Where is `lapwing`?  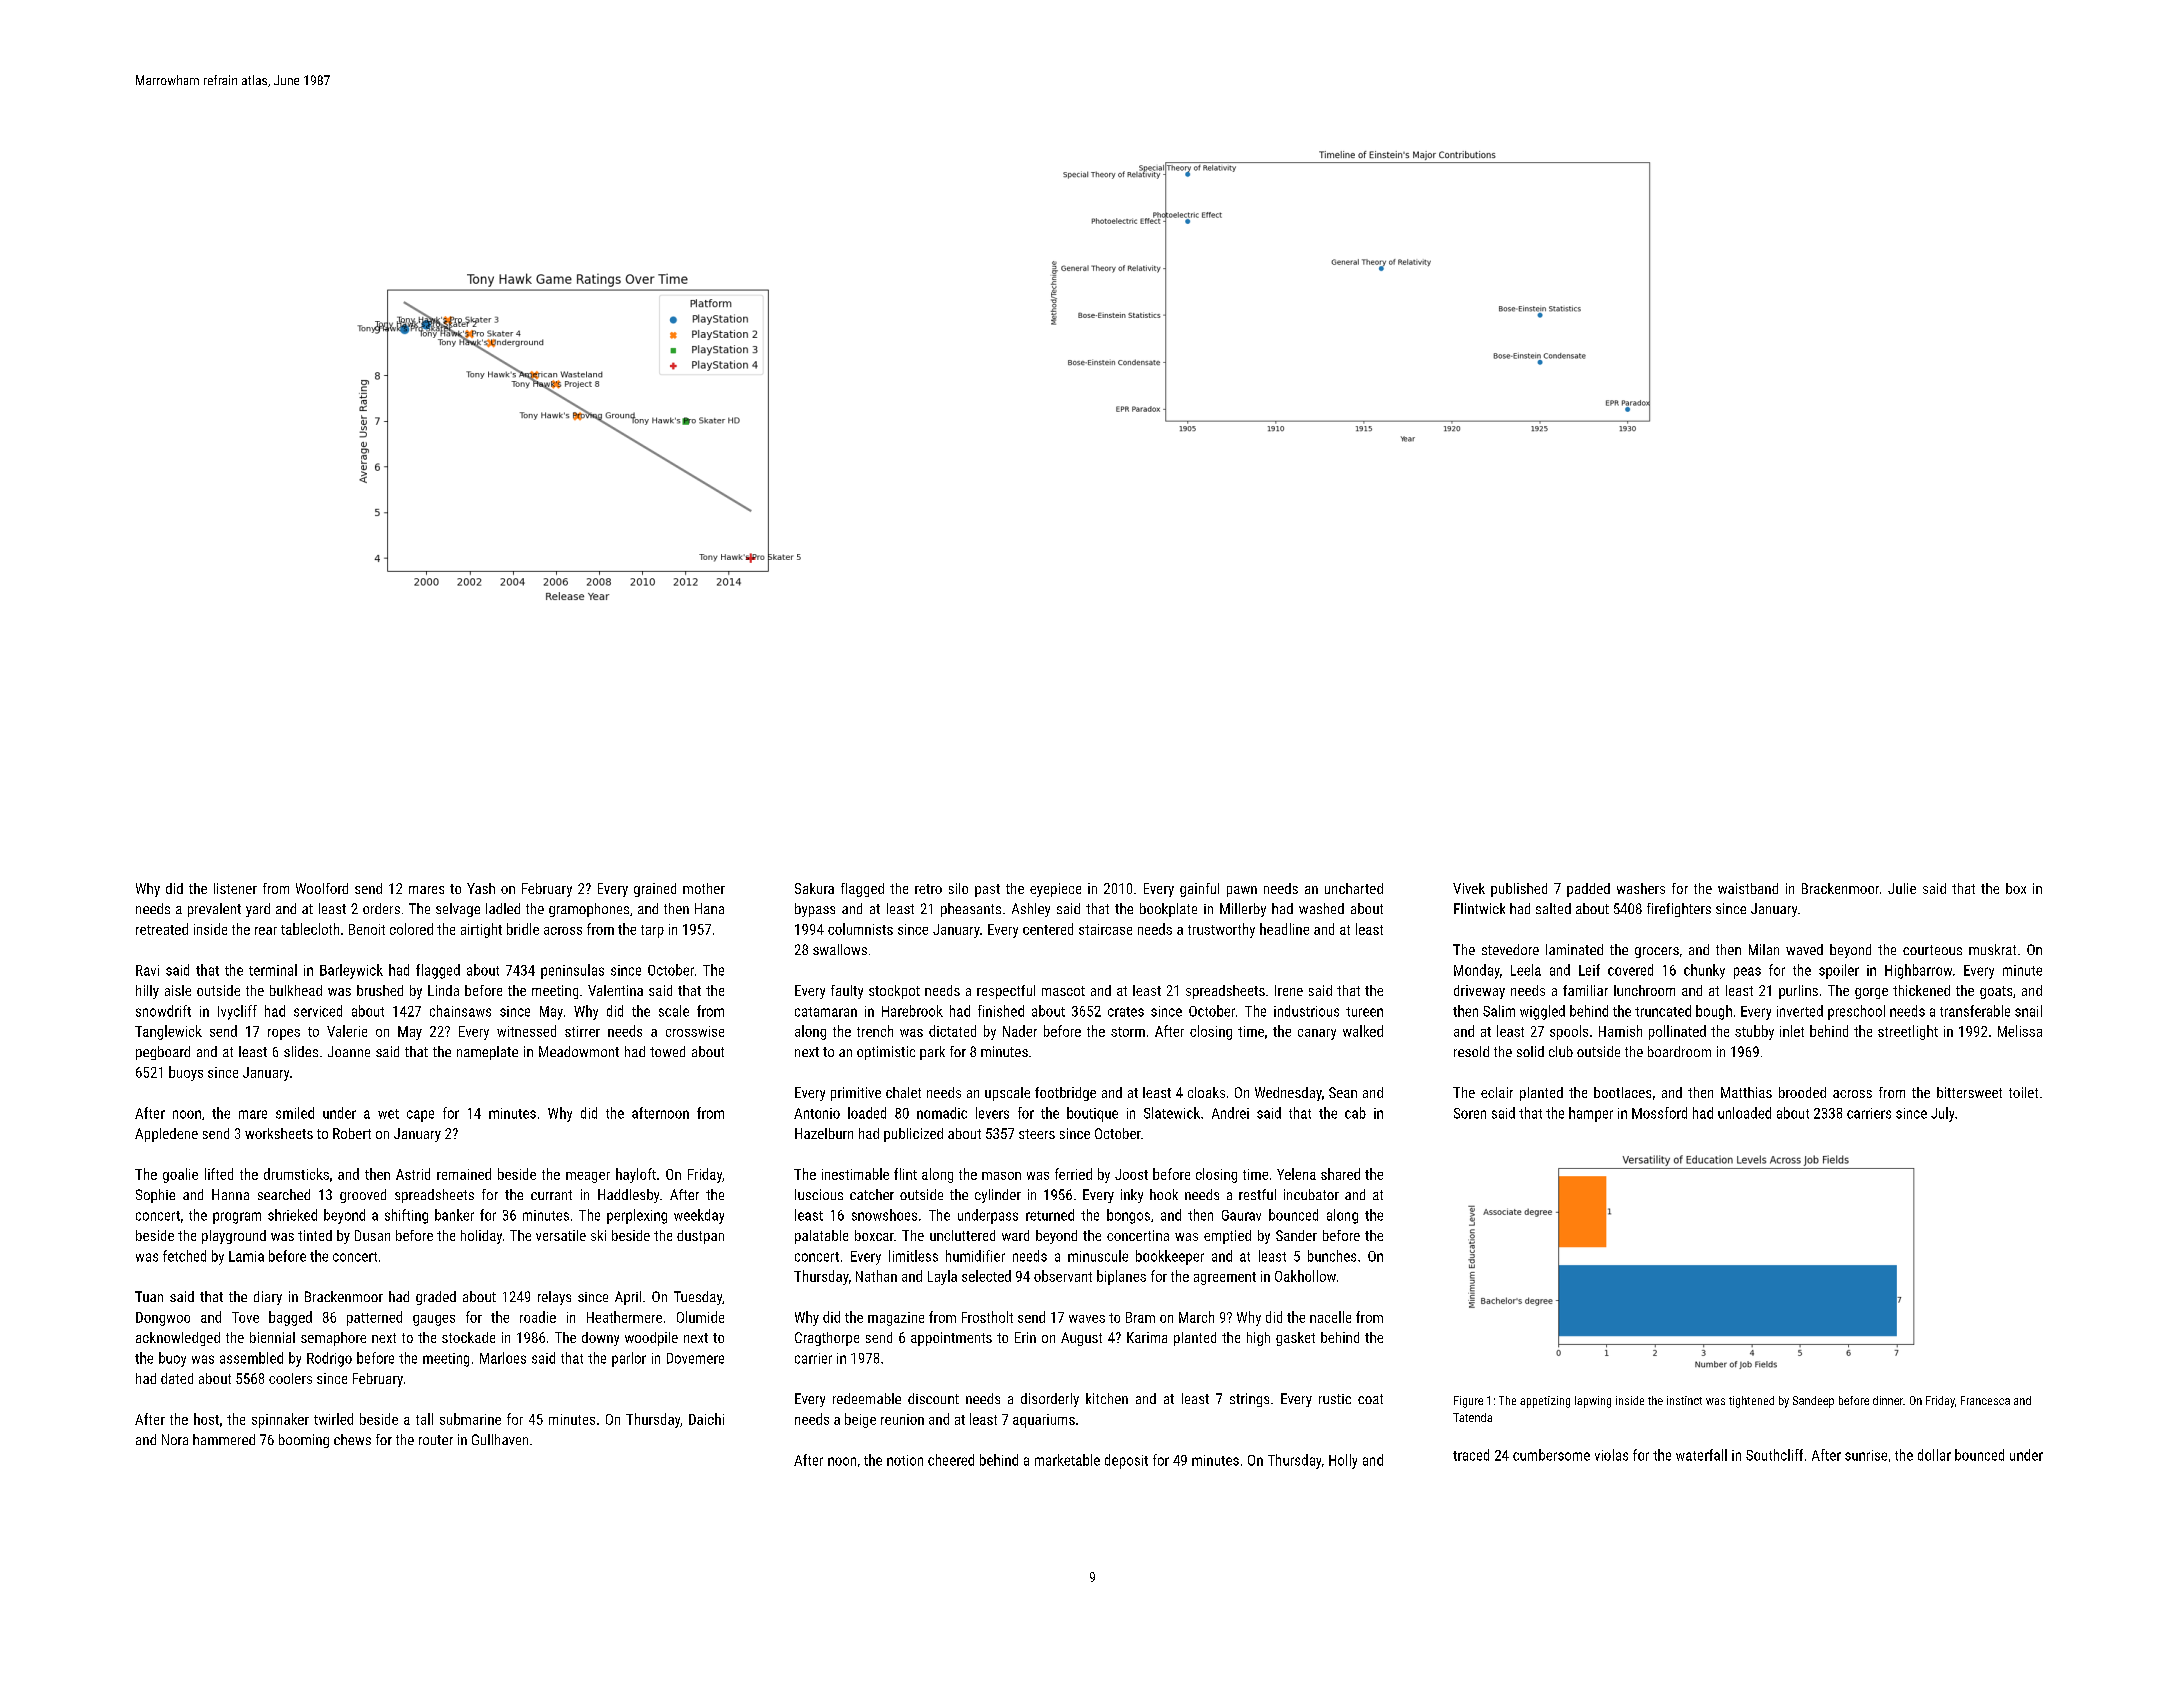
lapwing is located at coordinates (1593, 1402).
